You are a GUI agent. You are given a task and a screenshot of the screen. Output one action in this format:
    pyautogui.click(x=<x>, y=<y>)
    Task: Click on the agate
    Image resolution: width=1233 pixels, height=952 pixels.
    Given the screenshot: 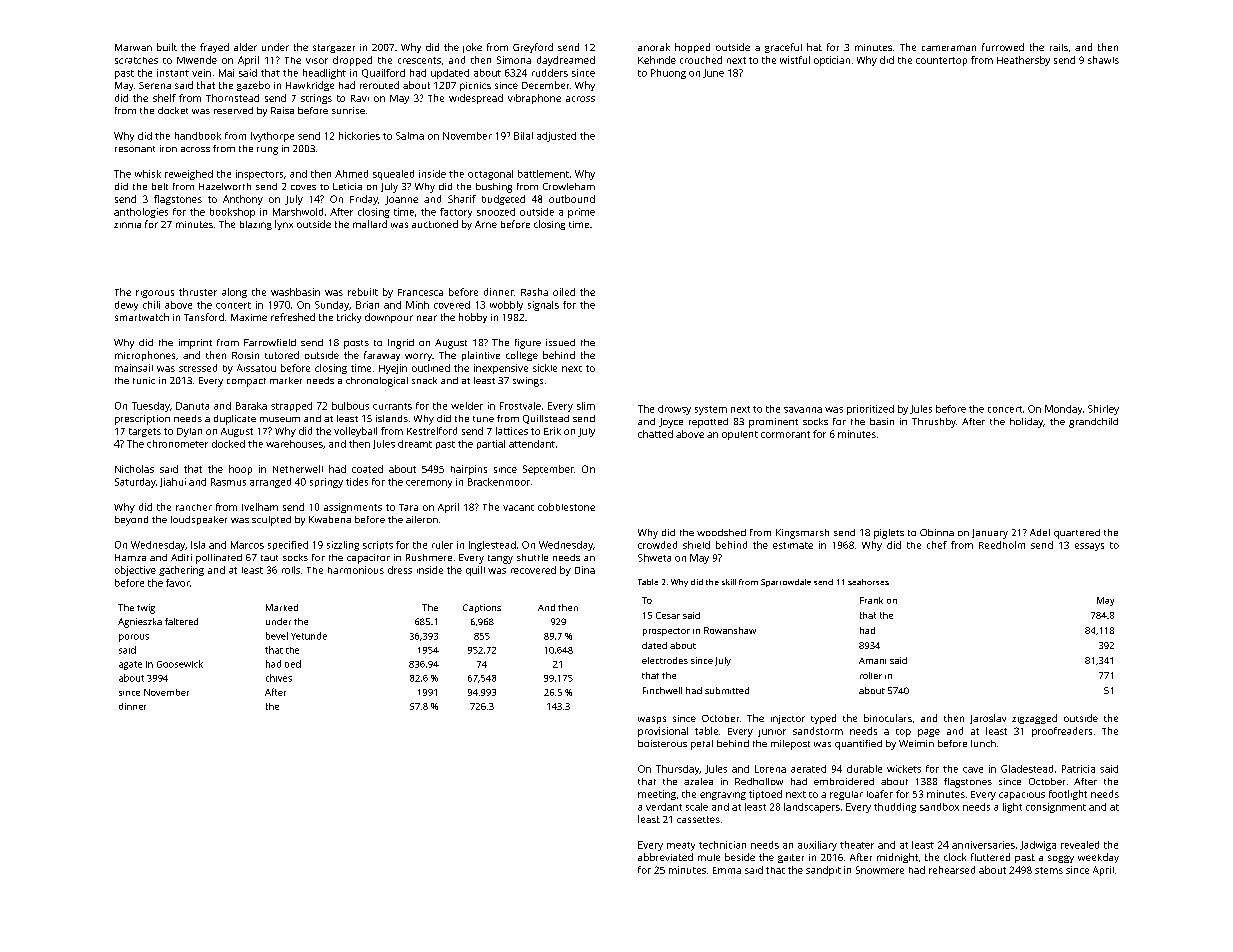 What is the action you would take?
    pyautogui.click(x=130, y=665)
